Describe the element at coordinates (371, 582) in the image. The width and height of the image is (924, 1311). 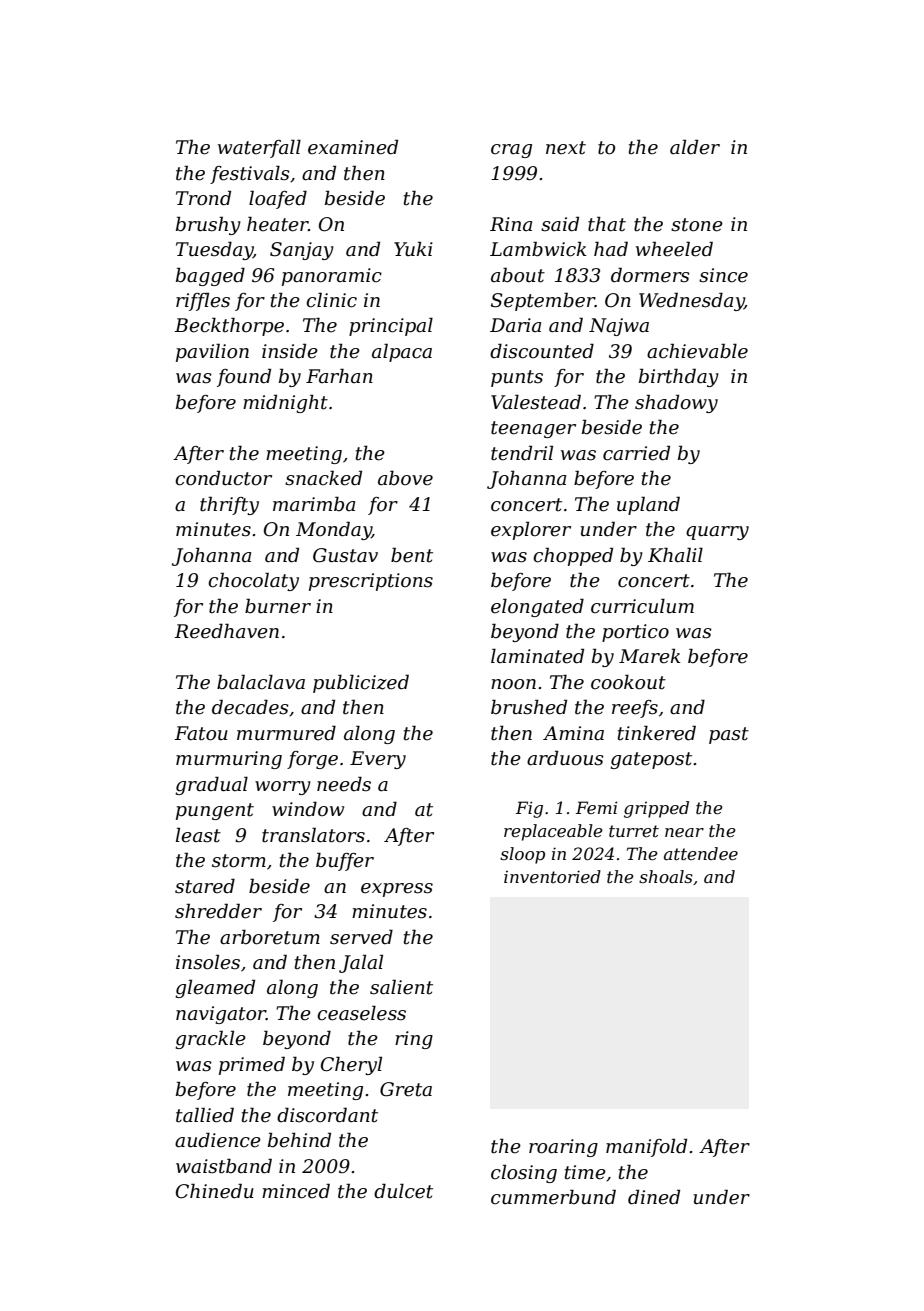
I see `prescriptions` at that location.
